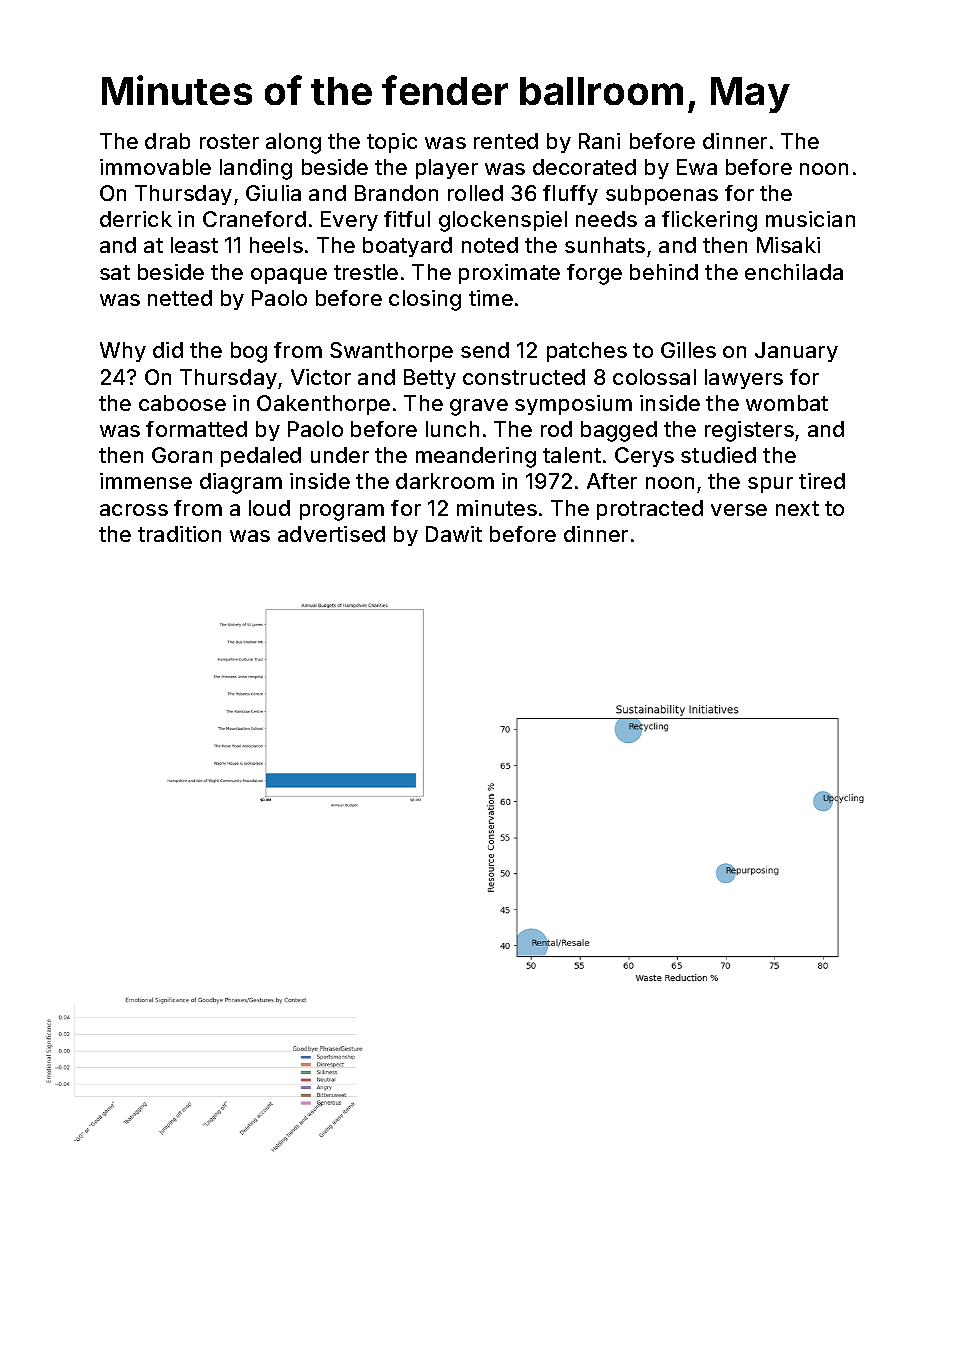 The image size is (957, 1358). What do you see at coordinates (407, 219) in the screenshot?
I see `fitful` at bounding box center [407, 219].
